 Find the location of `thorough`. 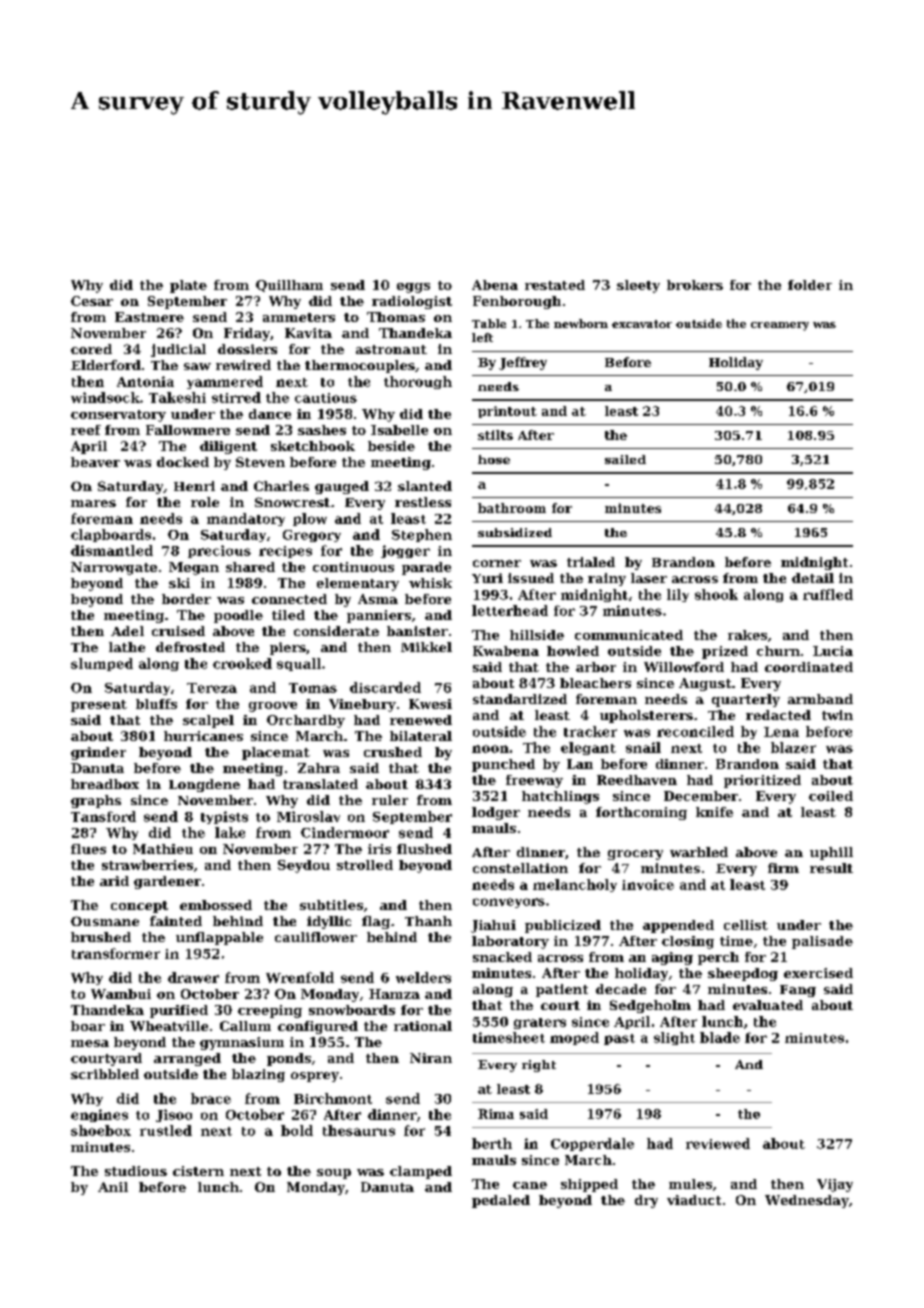

thorough is located at coordinates (418, 382).
